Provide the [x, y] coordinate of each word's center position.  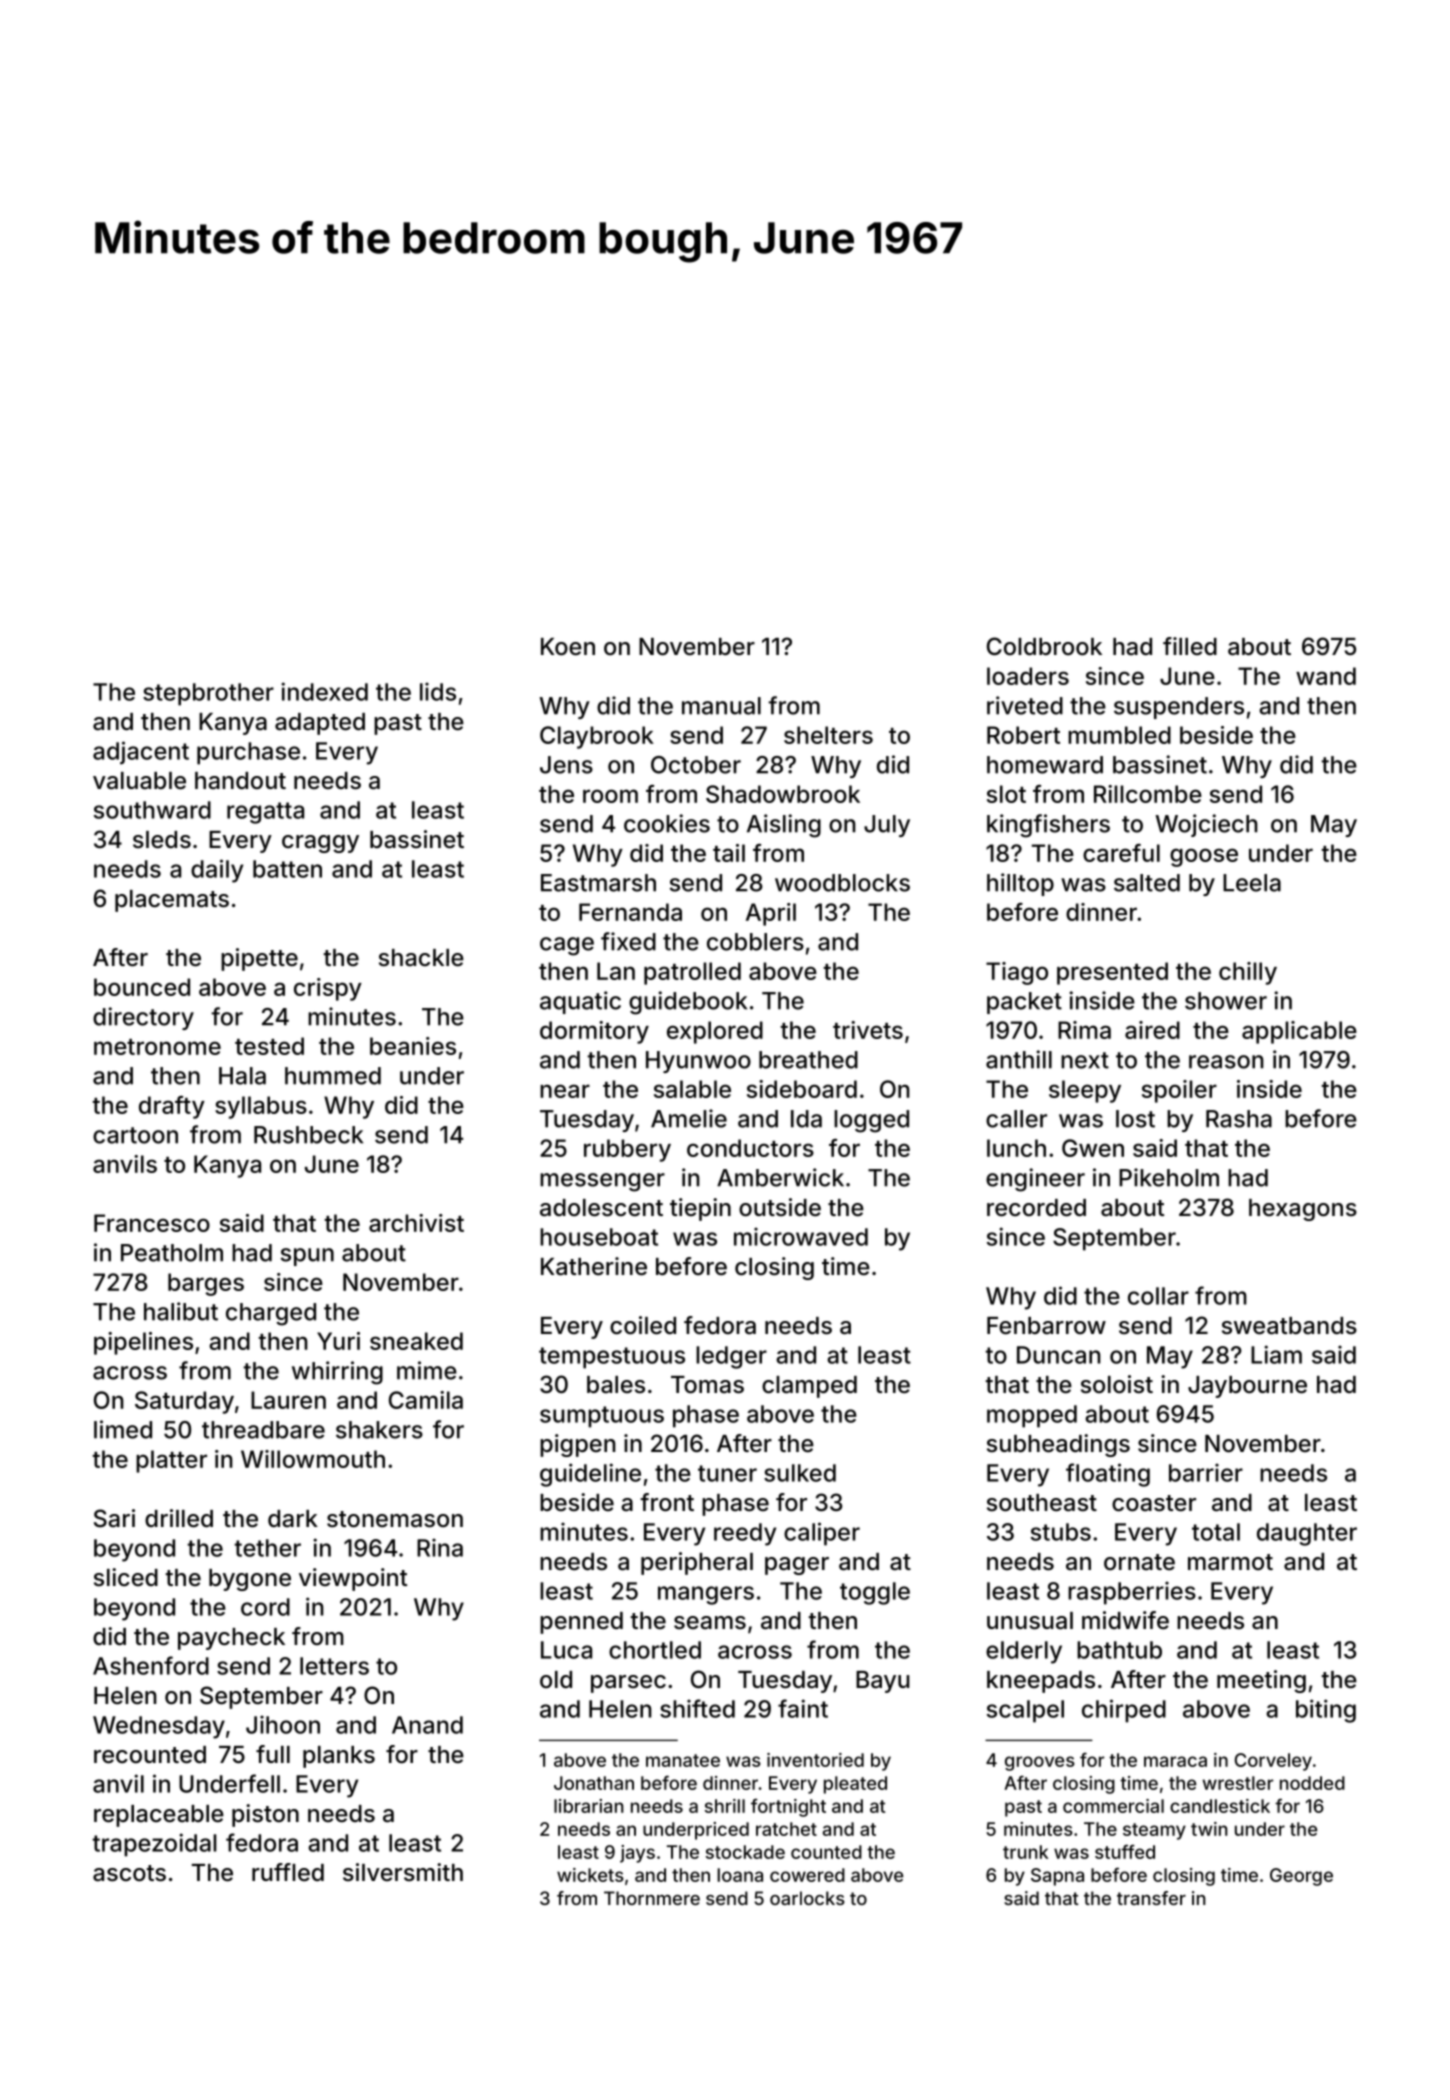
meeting [1261, 1681]
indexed [324, 691]
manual [721, 706]
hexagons [1303, 1210]
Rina [440, 1547]
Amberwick [780, 1177]
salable [692, 1089]
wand [1326, 676]
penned [581, 1623]
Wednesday [159, 1727]
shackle [421, 958]
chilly [1248, 973]
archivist [416, 1223]
